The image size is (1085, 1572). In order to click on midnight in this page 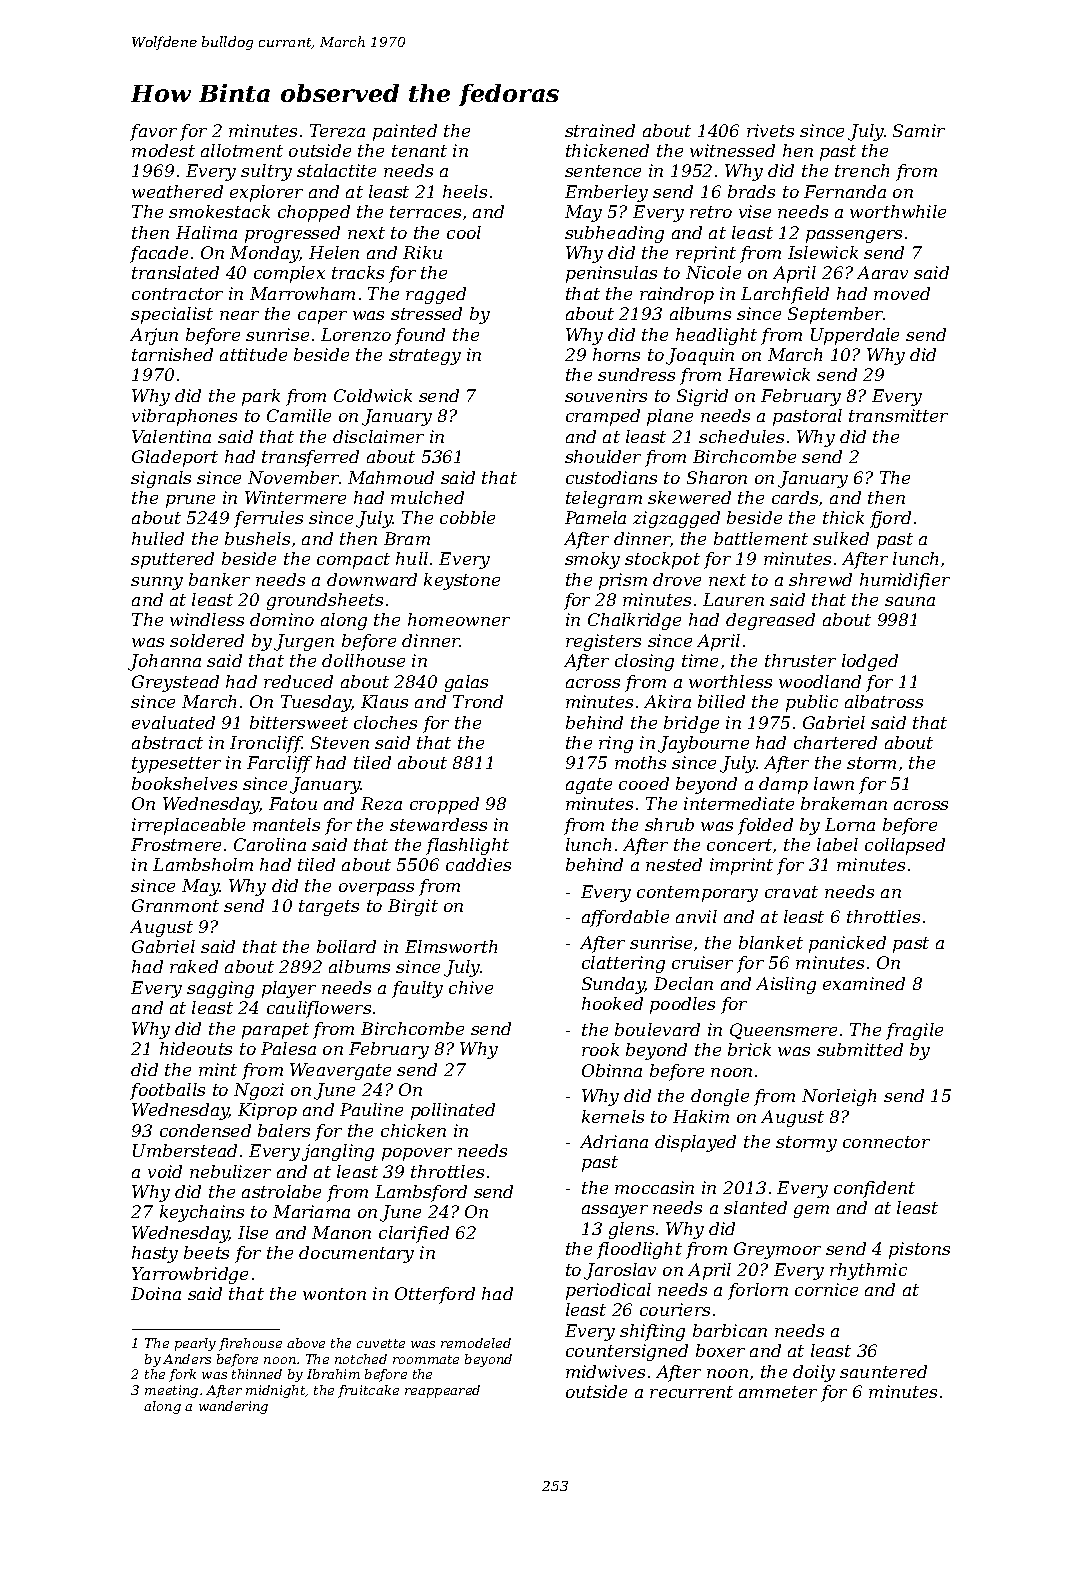, I will do `click(276, 1391)`.
